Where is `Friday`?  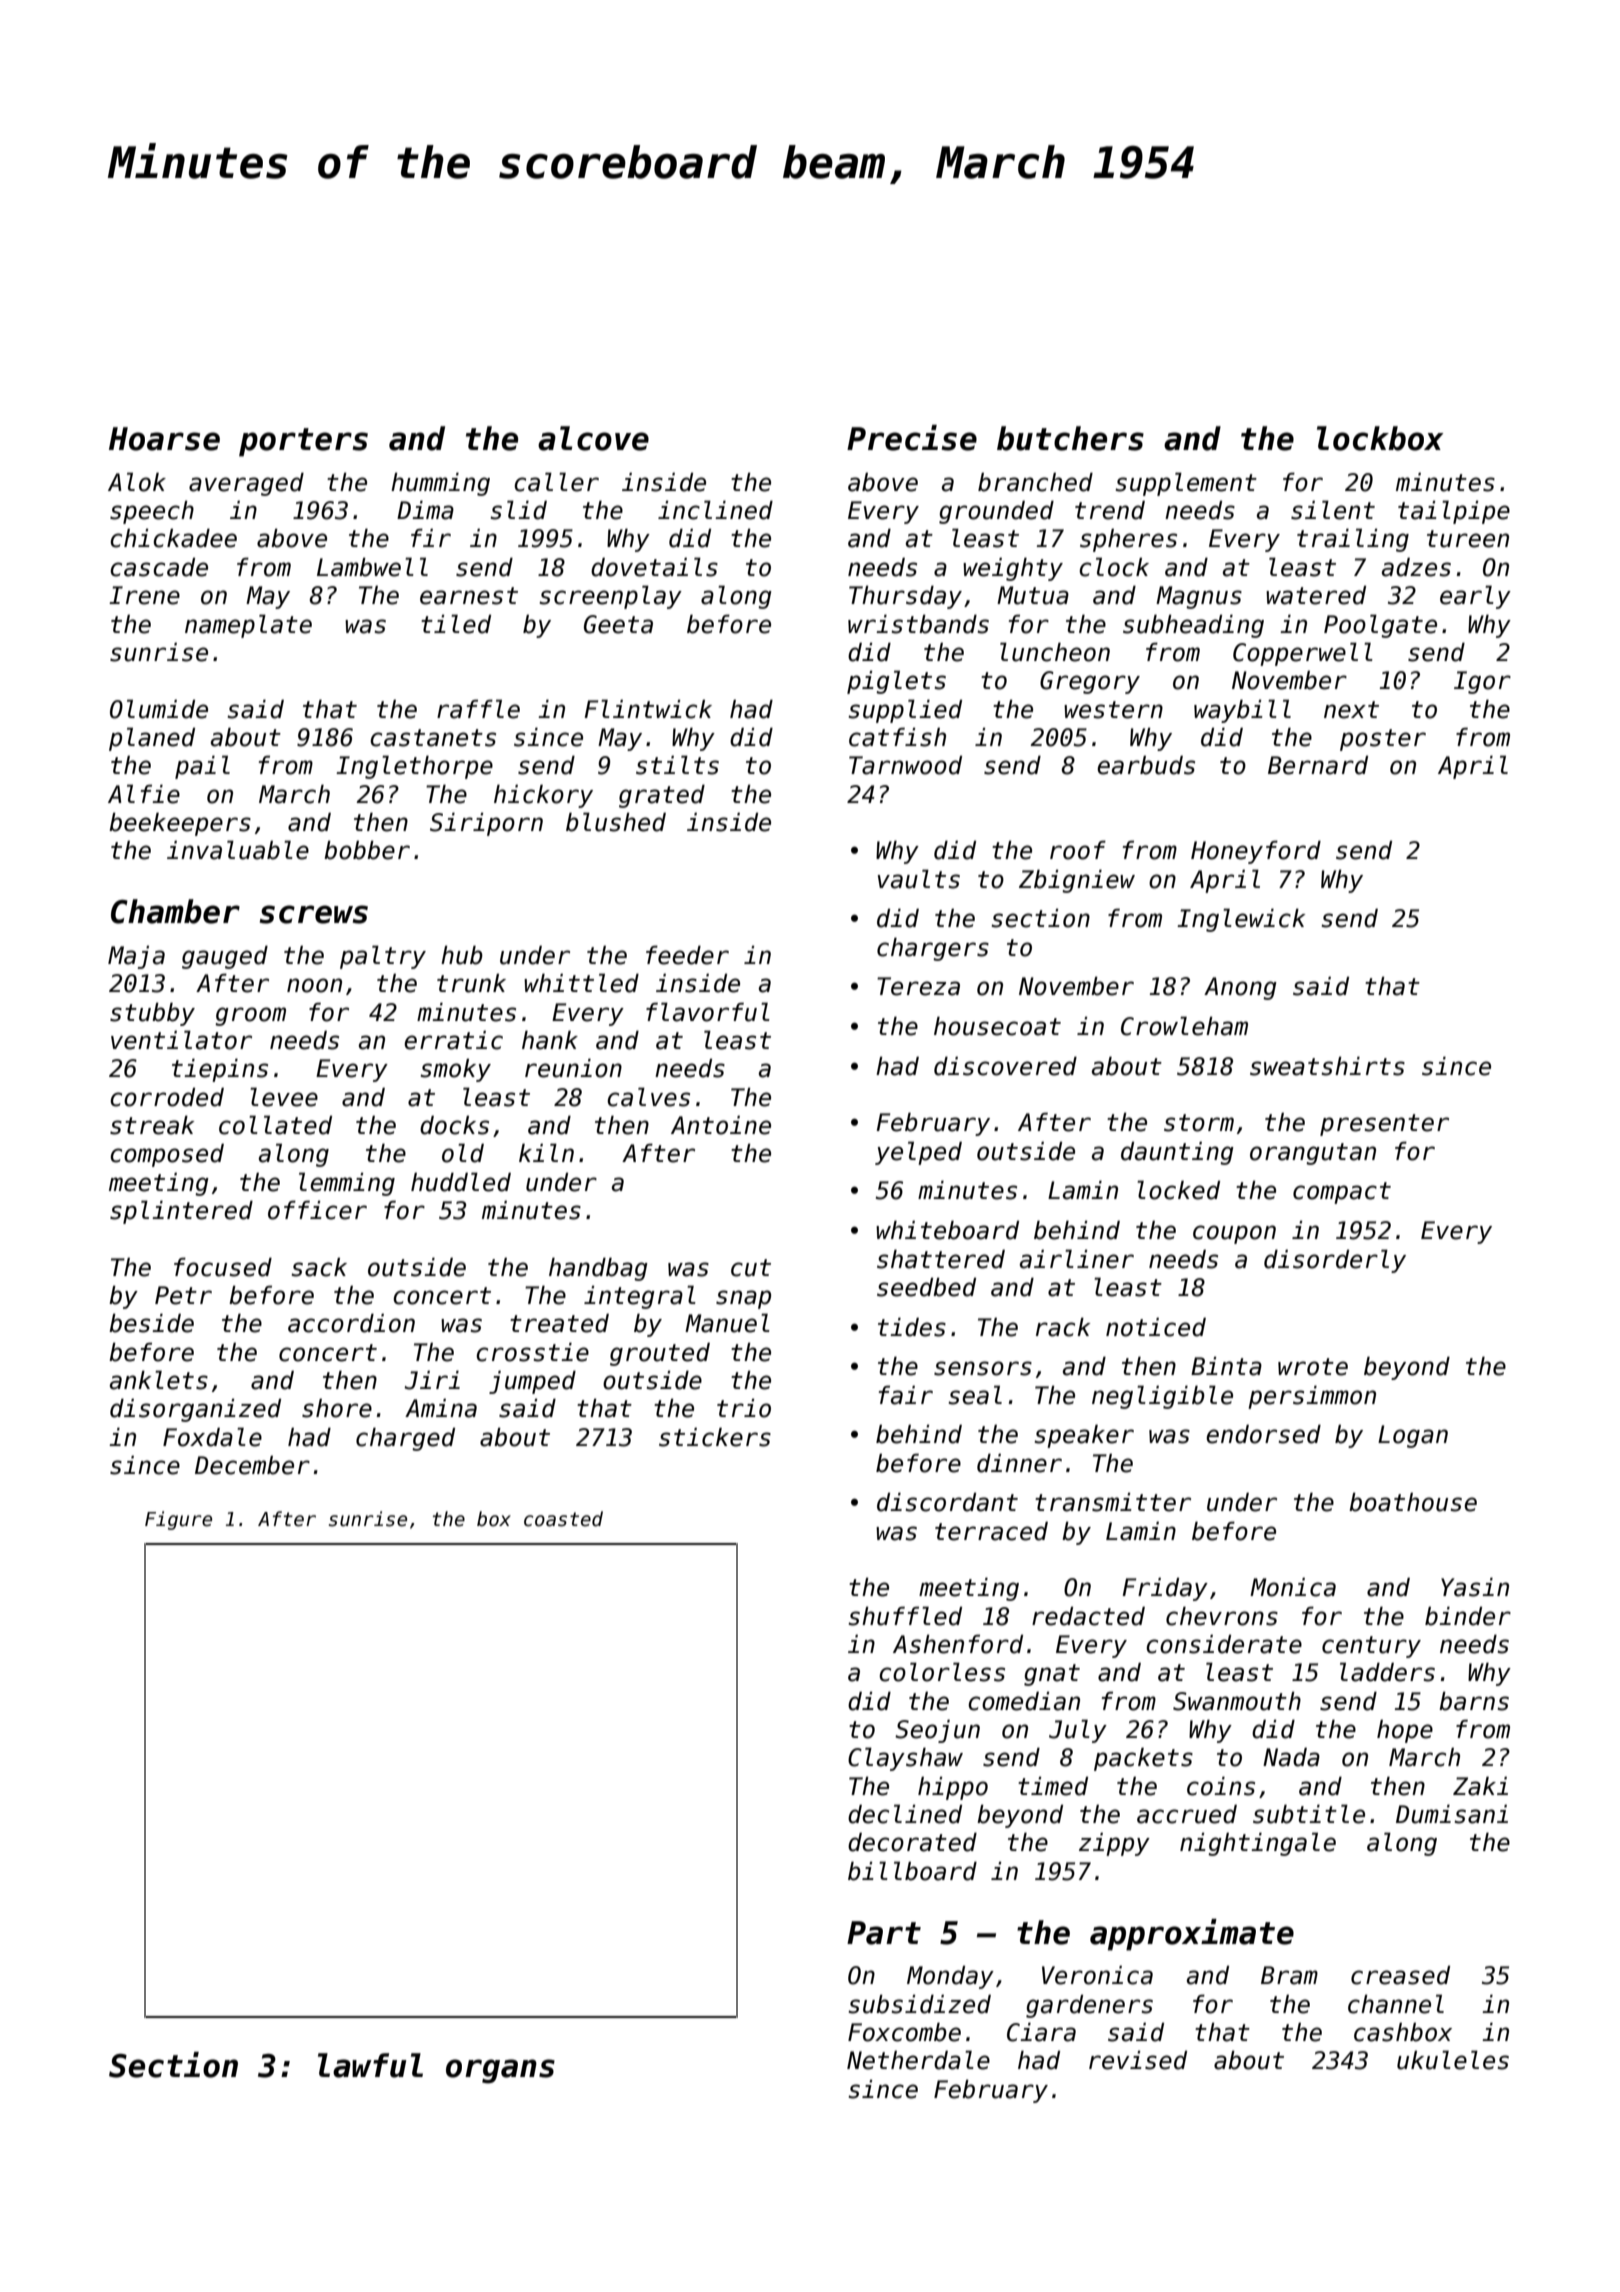
Friday is located at coordinates (1165, 1589).
